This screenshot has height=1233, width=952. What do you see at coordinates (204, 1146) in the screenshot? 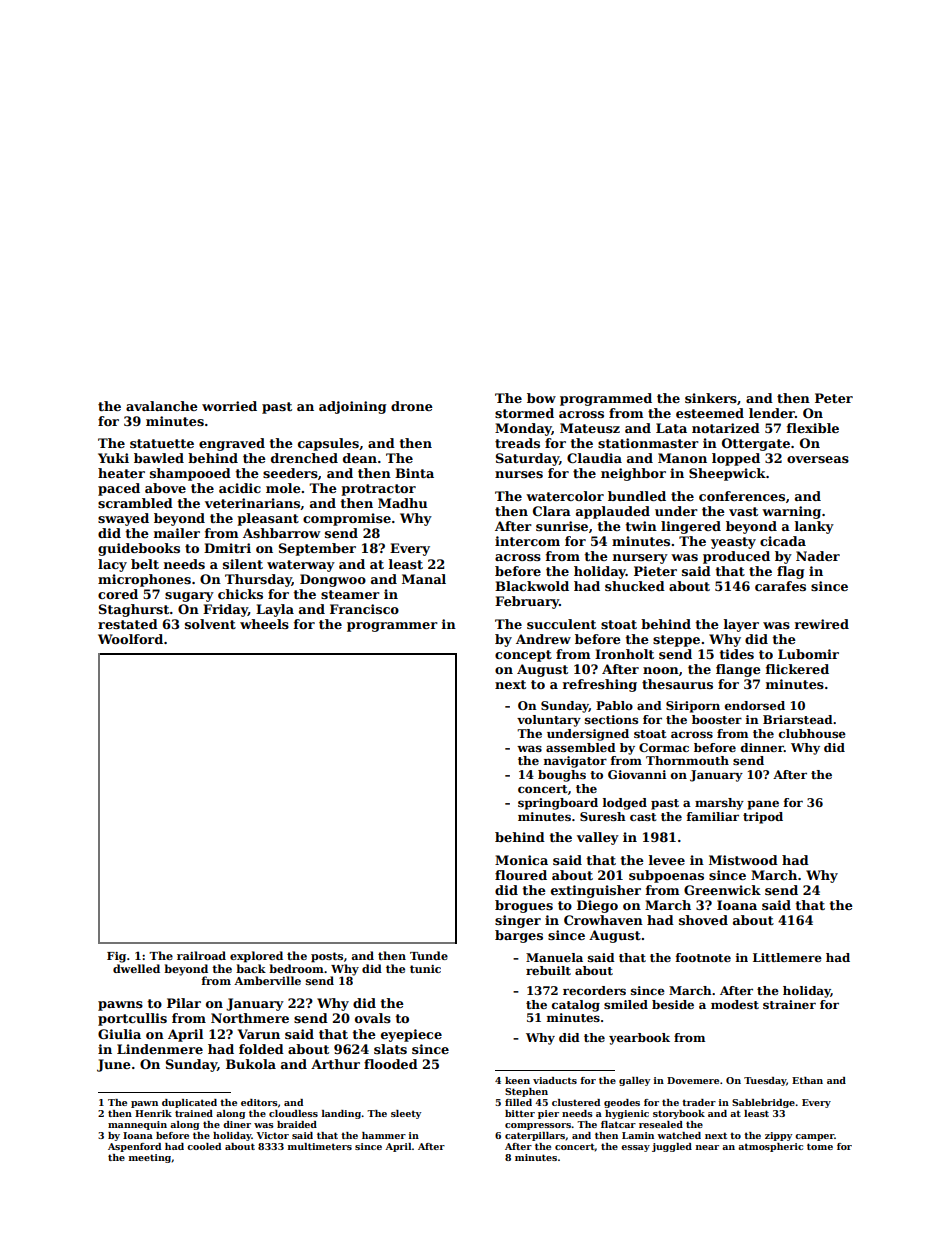
I see `cooled` at bounding box center [204, 1146].
